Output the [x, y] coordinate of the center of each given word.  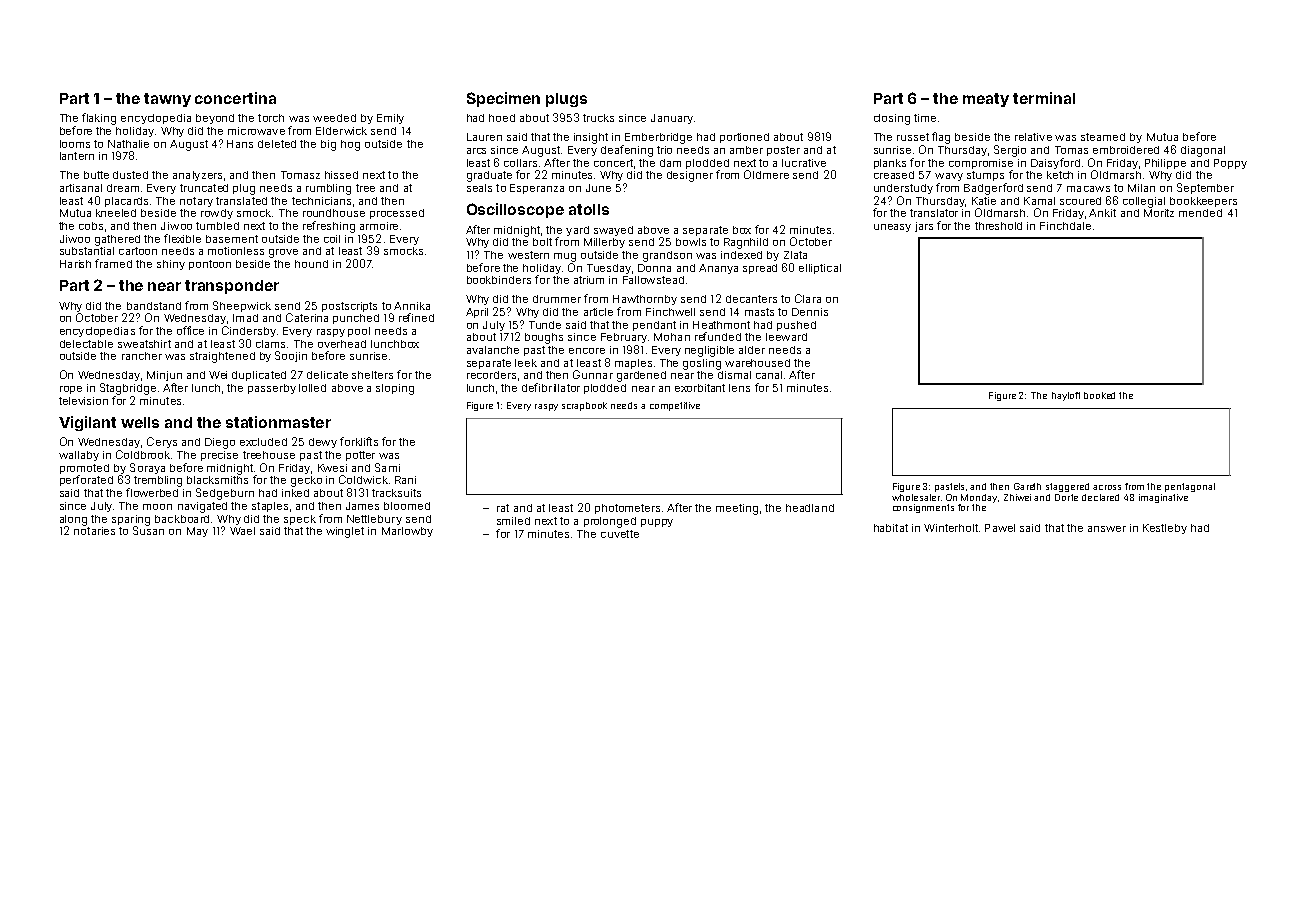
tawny [167, 100]
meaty [986, 100]
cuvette [620, 534]
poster [783, 151]
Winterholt [951, 528]
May [197, 532]
